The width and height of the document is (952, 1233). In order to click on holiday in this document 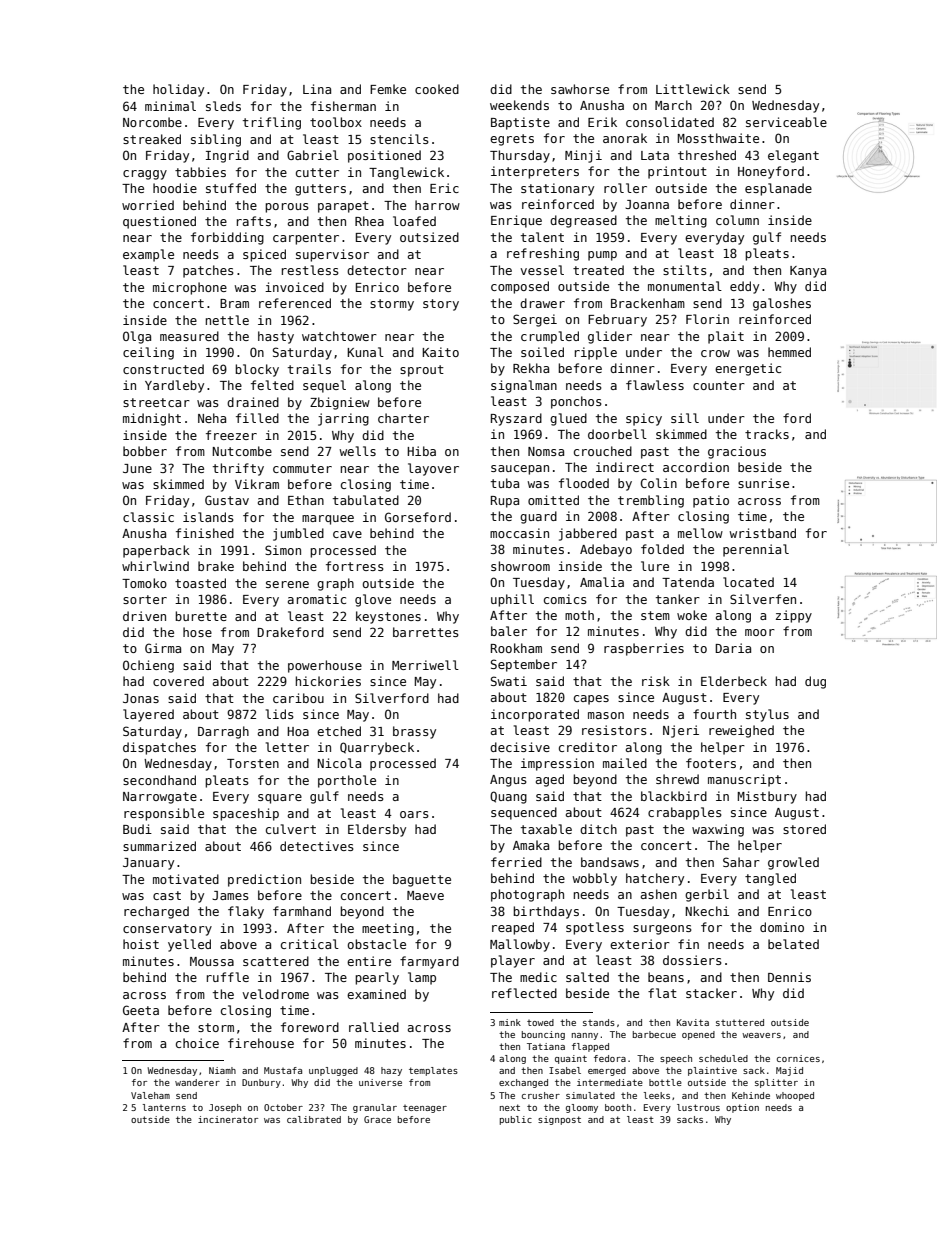, I will do `click(178, 90)`.
